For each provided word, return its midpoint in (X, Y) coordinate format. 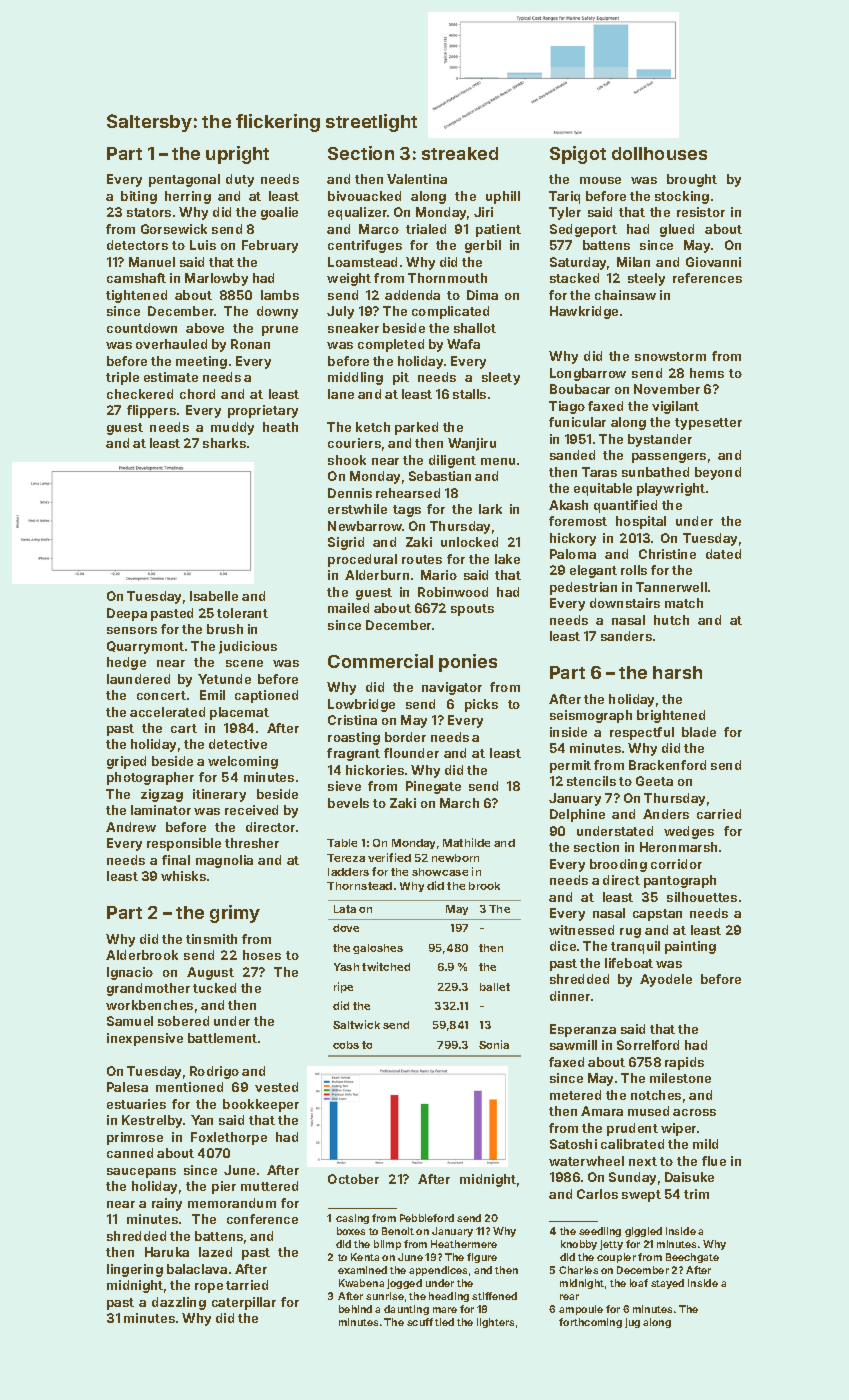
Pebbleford (427, 1218)
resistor (701, 212)
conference (262, 1219)
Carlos (597, 1194)
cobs (346, 1045)
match (684, 603)
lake (507, 559)
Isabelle (214, 596)
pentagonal (184, 180)
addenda (412, 295)
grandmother (148, 989)
